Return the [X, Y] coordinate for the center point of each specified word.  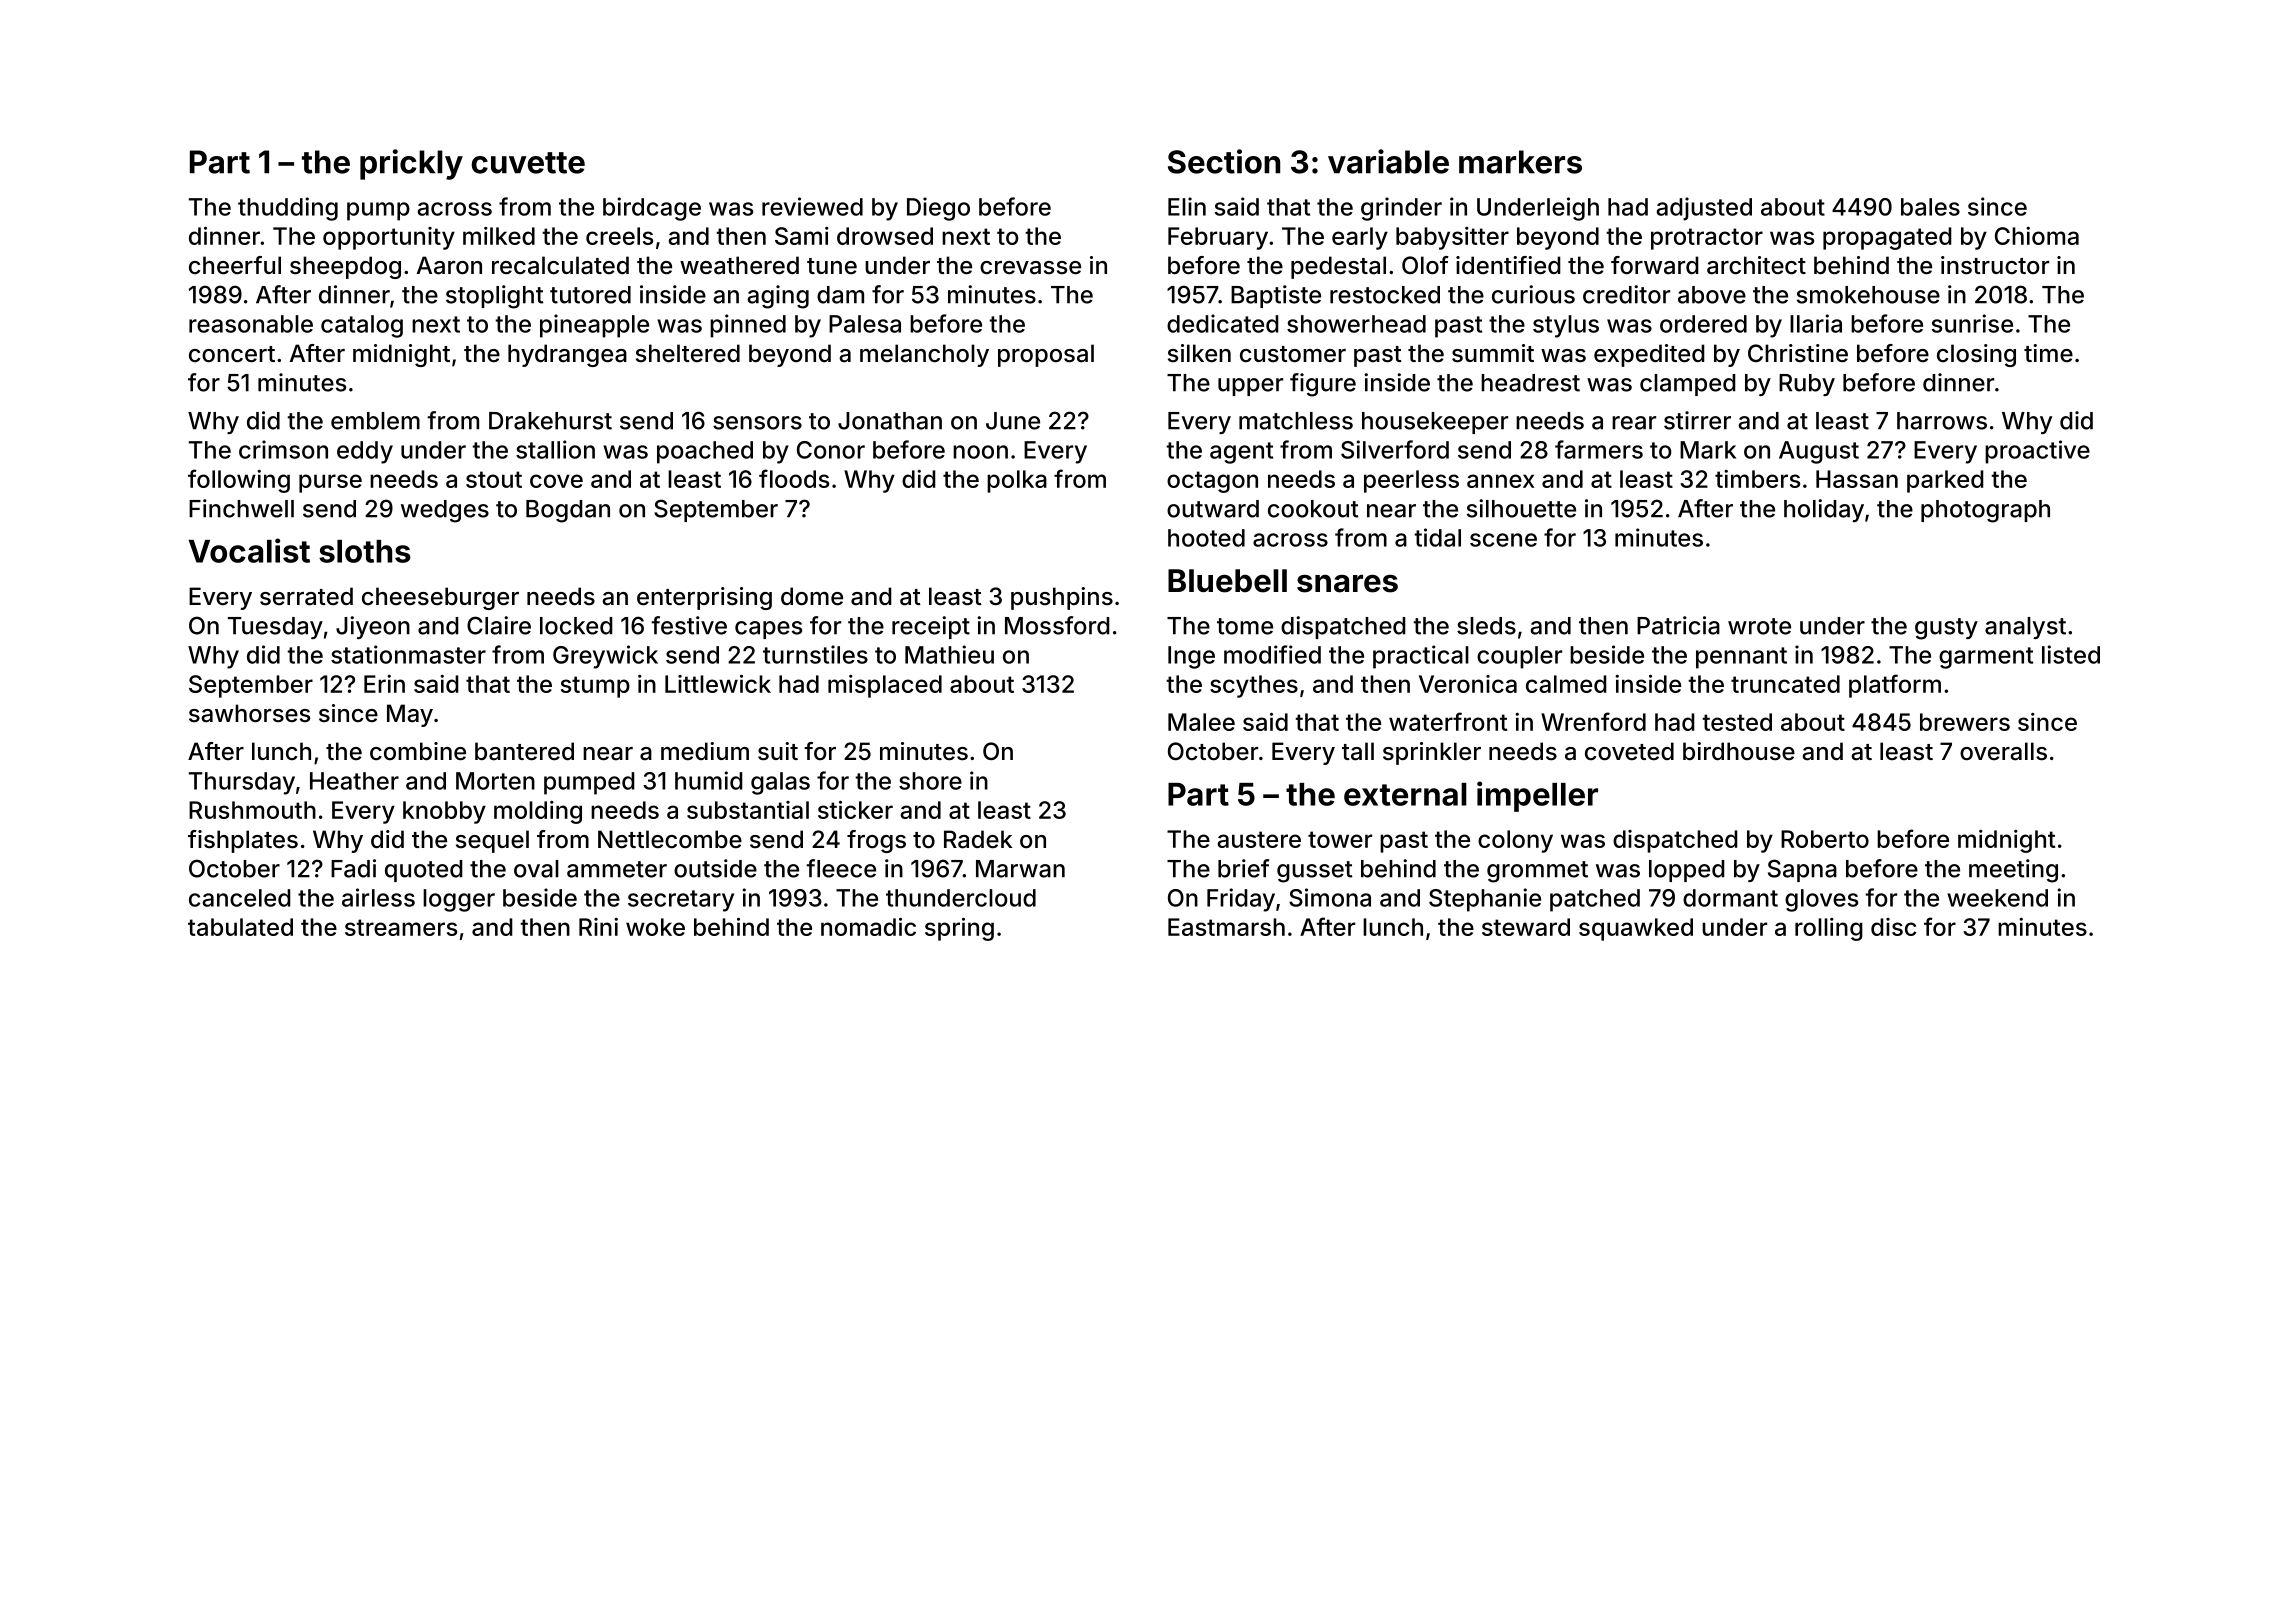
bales [1930, 207]
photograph [1985, 511]
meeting [2013, 871]
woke [655, 927]
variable [1388, 161]
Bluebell [1227, 581]
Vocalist [249, 550]
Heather [354, 781]
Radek [978, 839]
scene [1503, 540]
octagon [1212, 482]
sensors [757, 423]
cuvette [528, 163]
